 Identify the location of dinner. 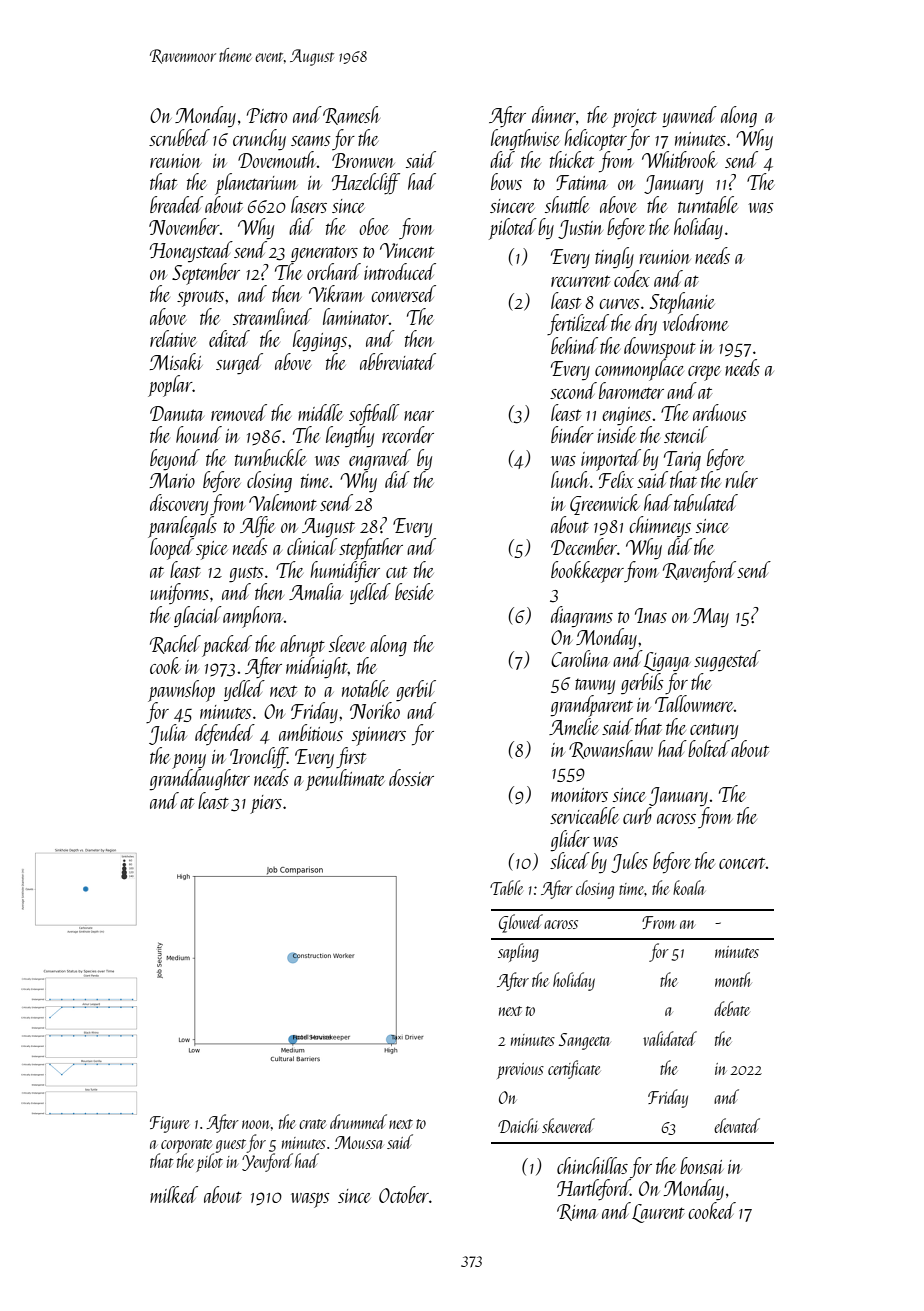
(554, 114).
